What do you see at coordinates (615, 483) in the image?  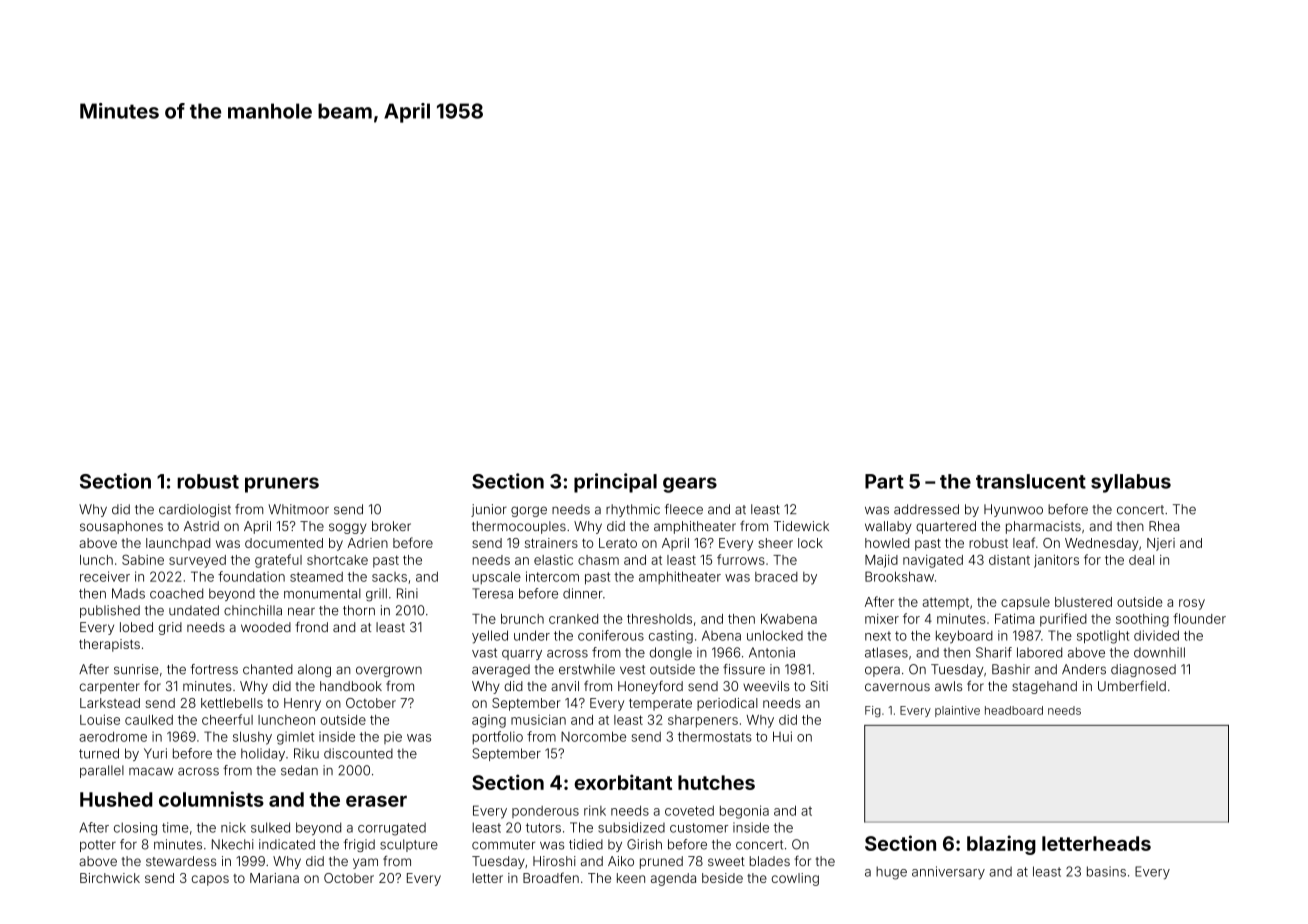 I see `principal` at bounding box center [615, 483].
